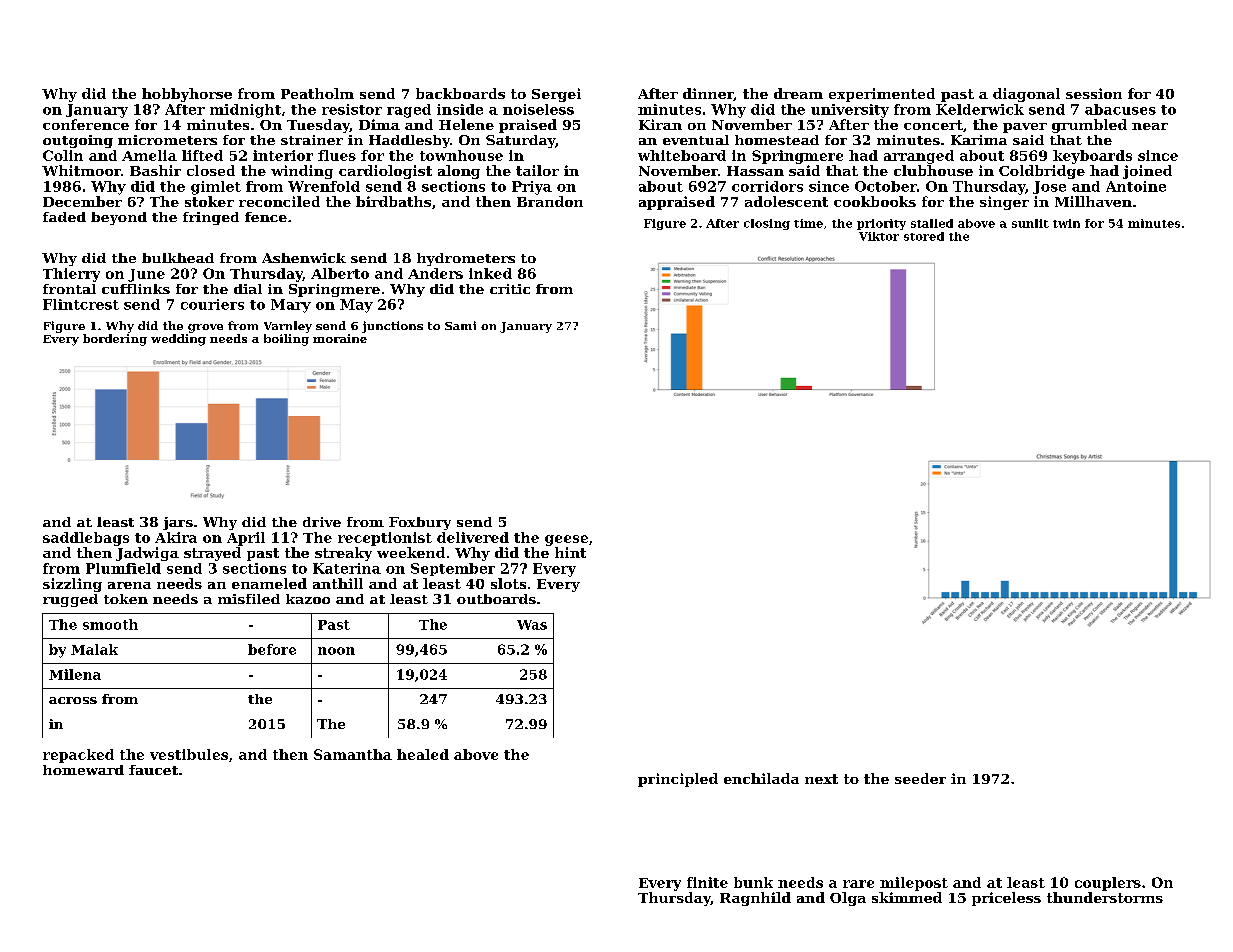 The image size is (1233, 952). I want to click on dinner, so click(708, 94).
